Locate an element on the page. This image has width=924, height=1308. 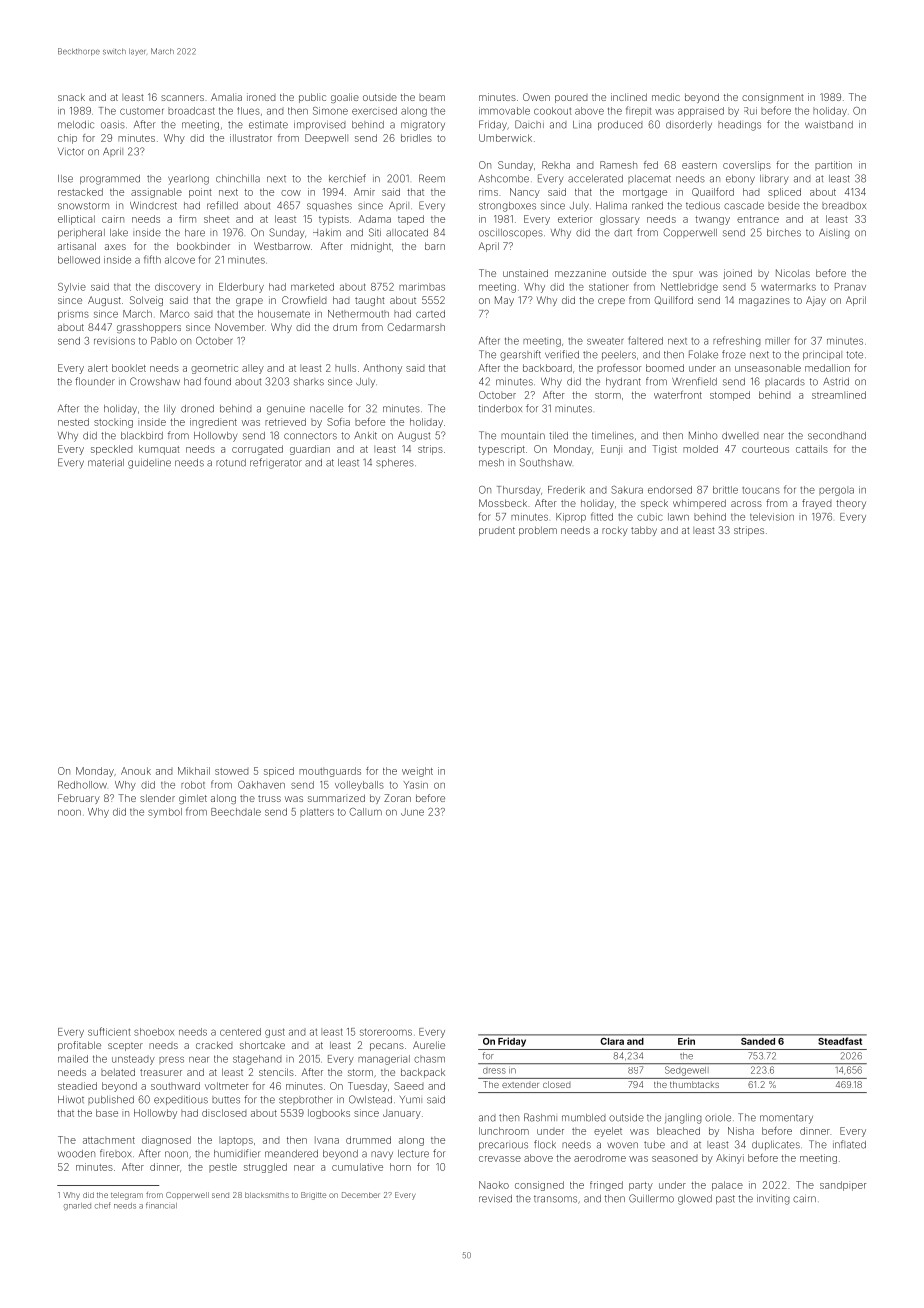
Redhollow is located at coordinates (82, 785).
